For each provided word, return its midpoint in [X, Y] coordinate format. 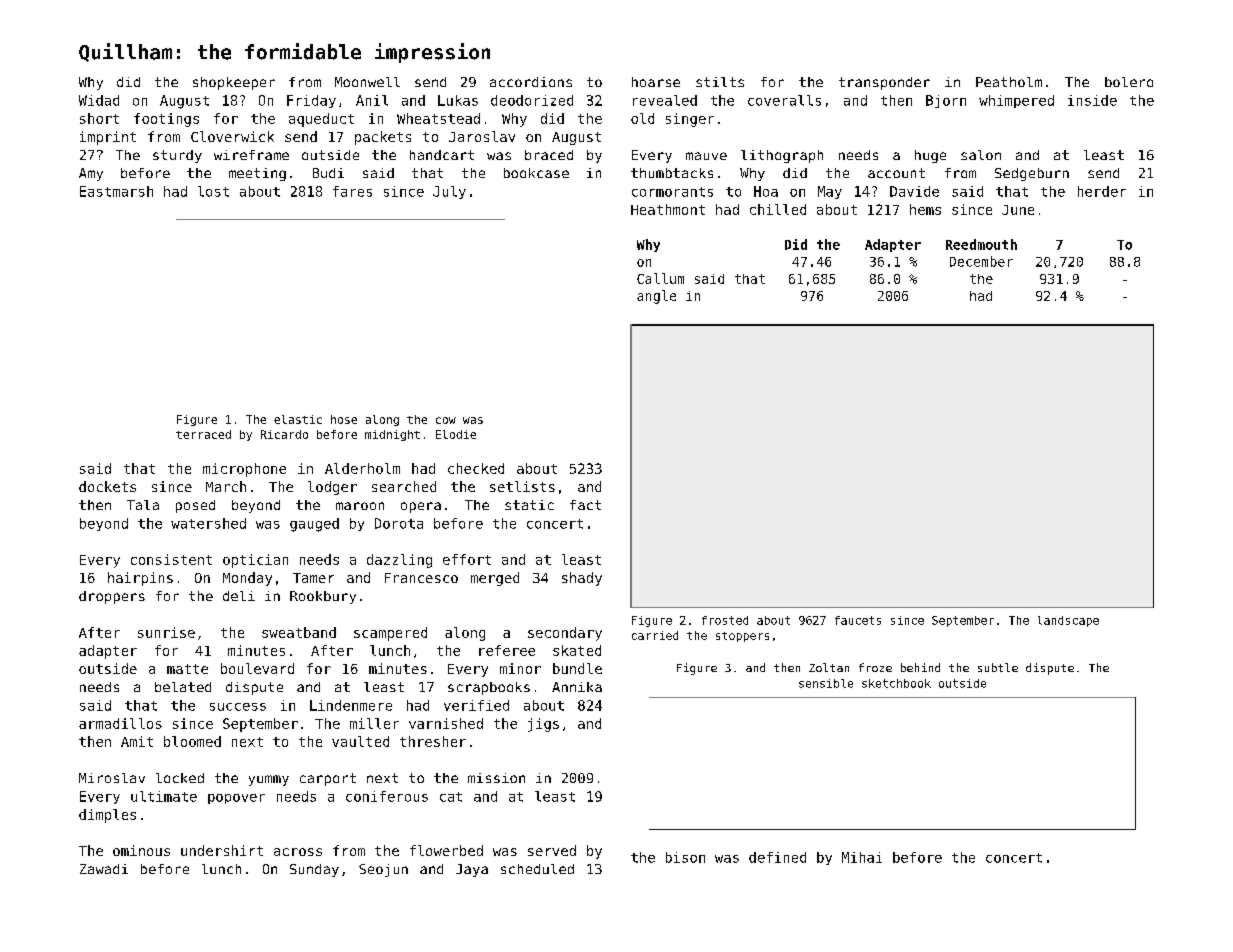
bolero [1129, 82]
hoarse [656, 82]
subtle [998, 667]
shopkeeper [234, 83]
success [238, 707]
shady [582, 579]
